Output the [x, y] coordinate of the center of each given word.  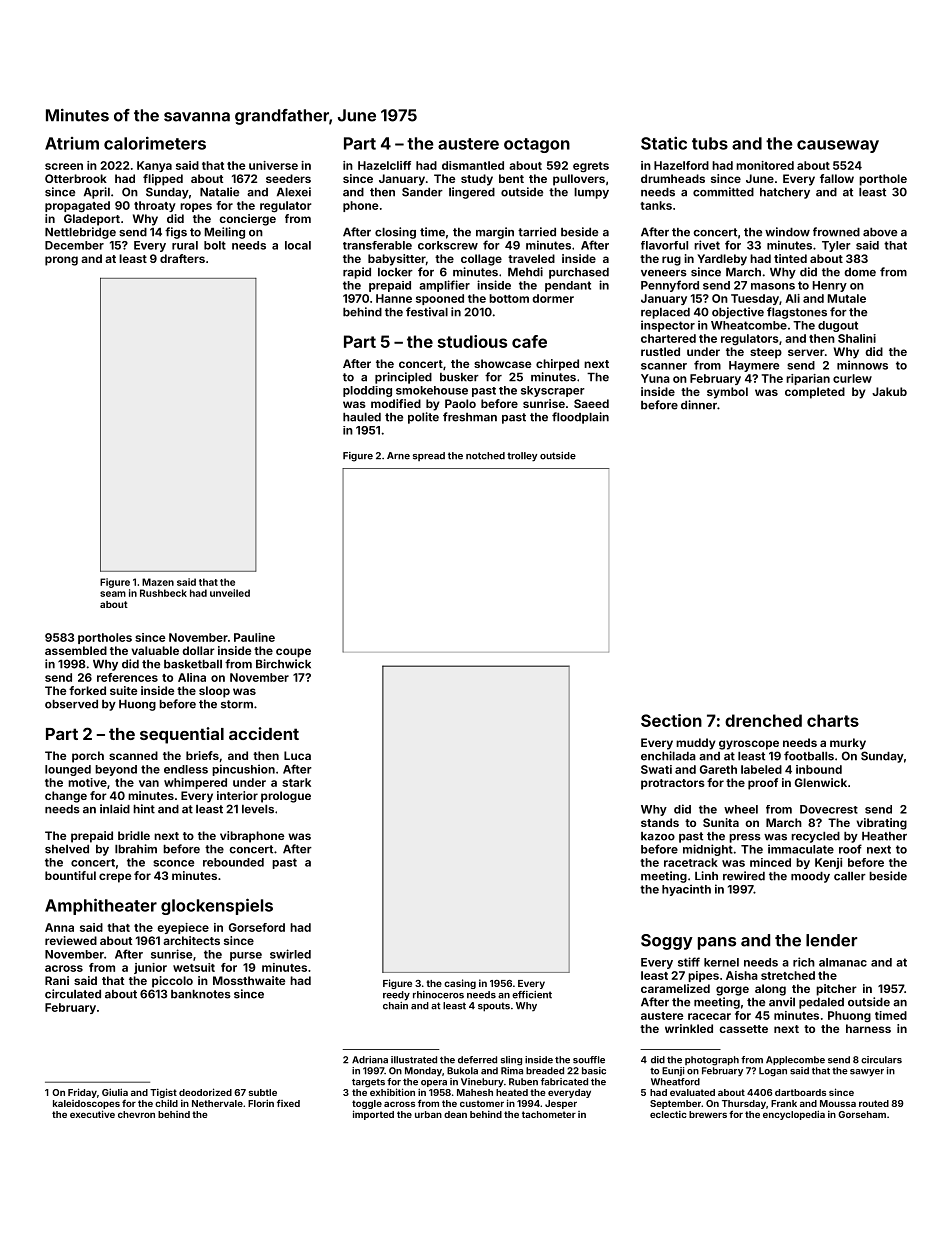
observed [71, 704]
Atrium [72, 143]
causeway [838, 146]
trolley [522, 457]
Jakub [889, 391]
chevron [136, 1114]
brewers [708, 1114]
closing [395, 233]
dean [455, 1114]
